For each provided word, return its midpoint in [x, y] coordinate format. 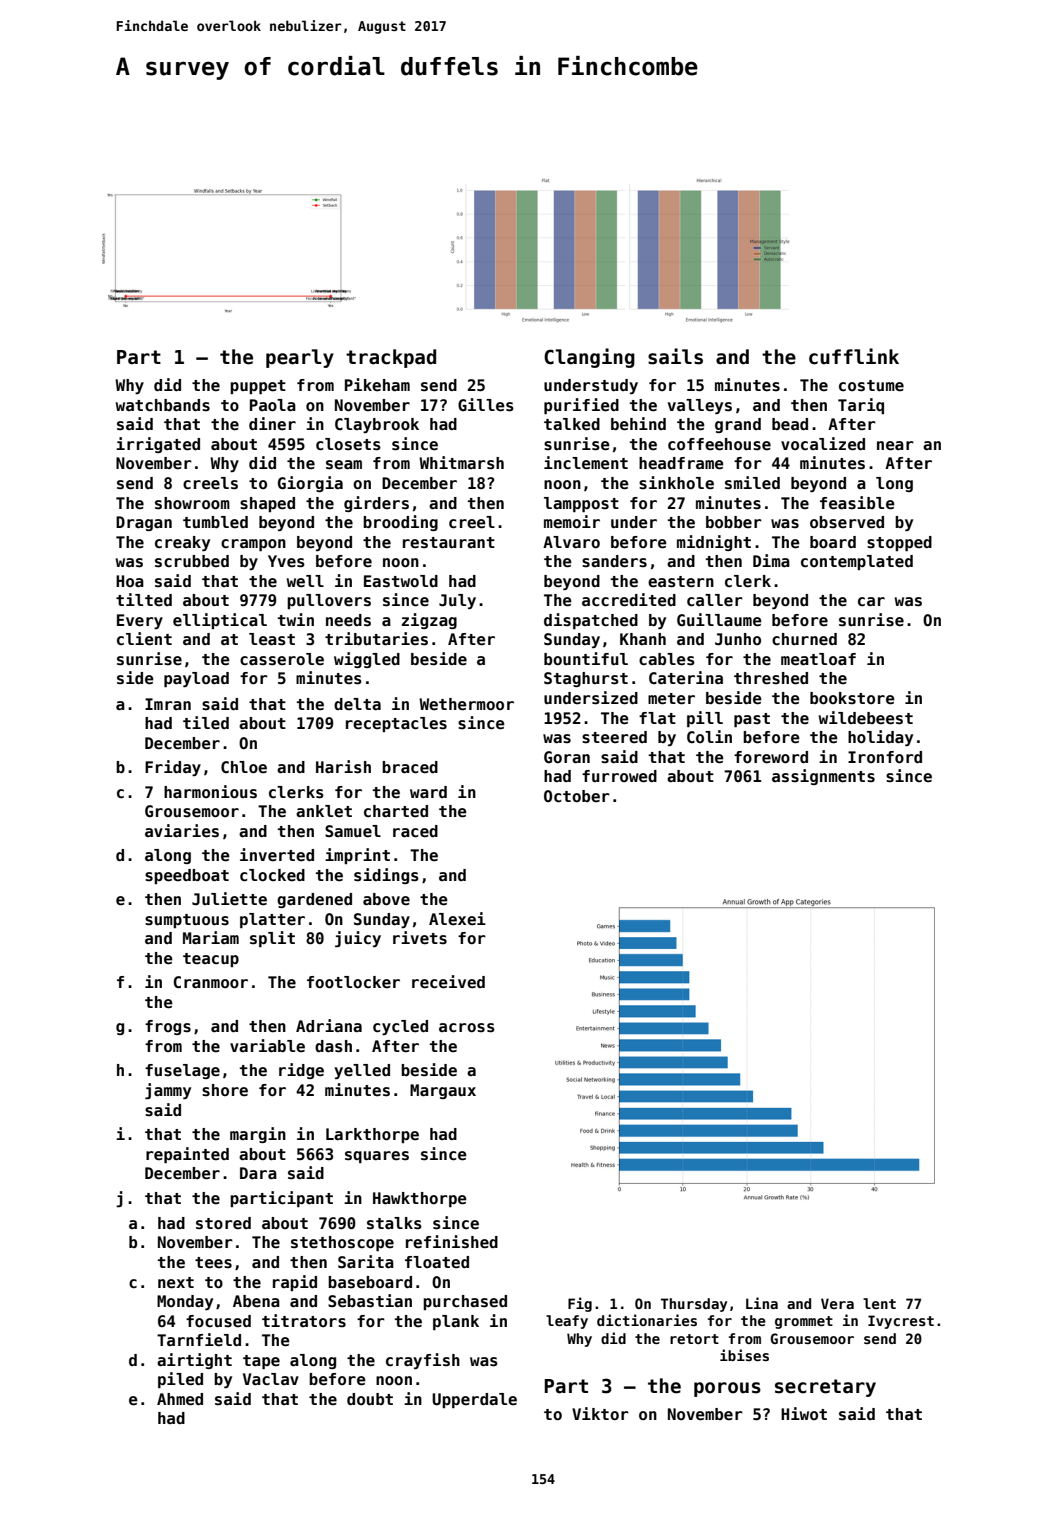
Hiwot [804, 1413]
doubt [370, 1399]
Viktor [600, 1413]
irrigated [158, 445]
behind [638, 424]
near [895, 446]
